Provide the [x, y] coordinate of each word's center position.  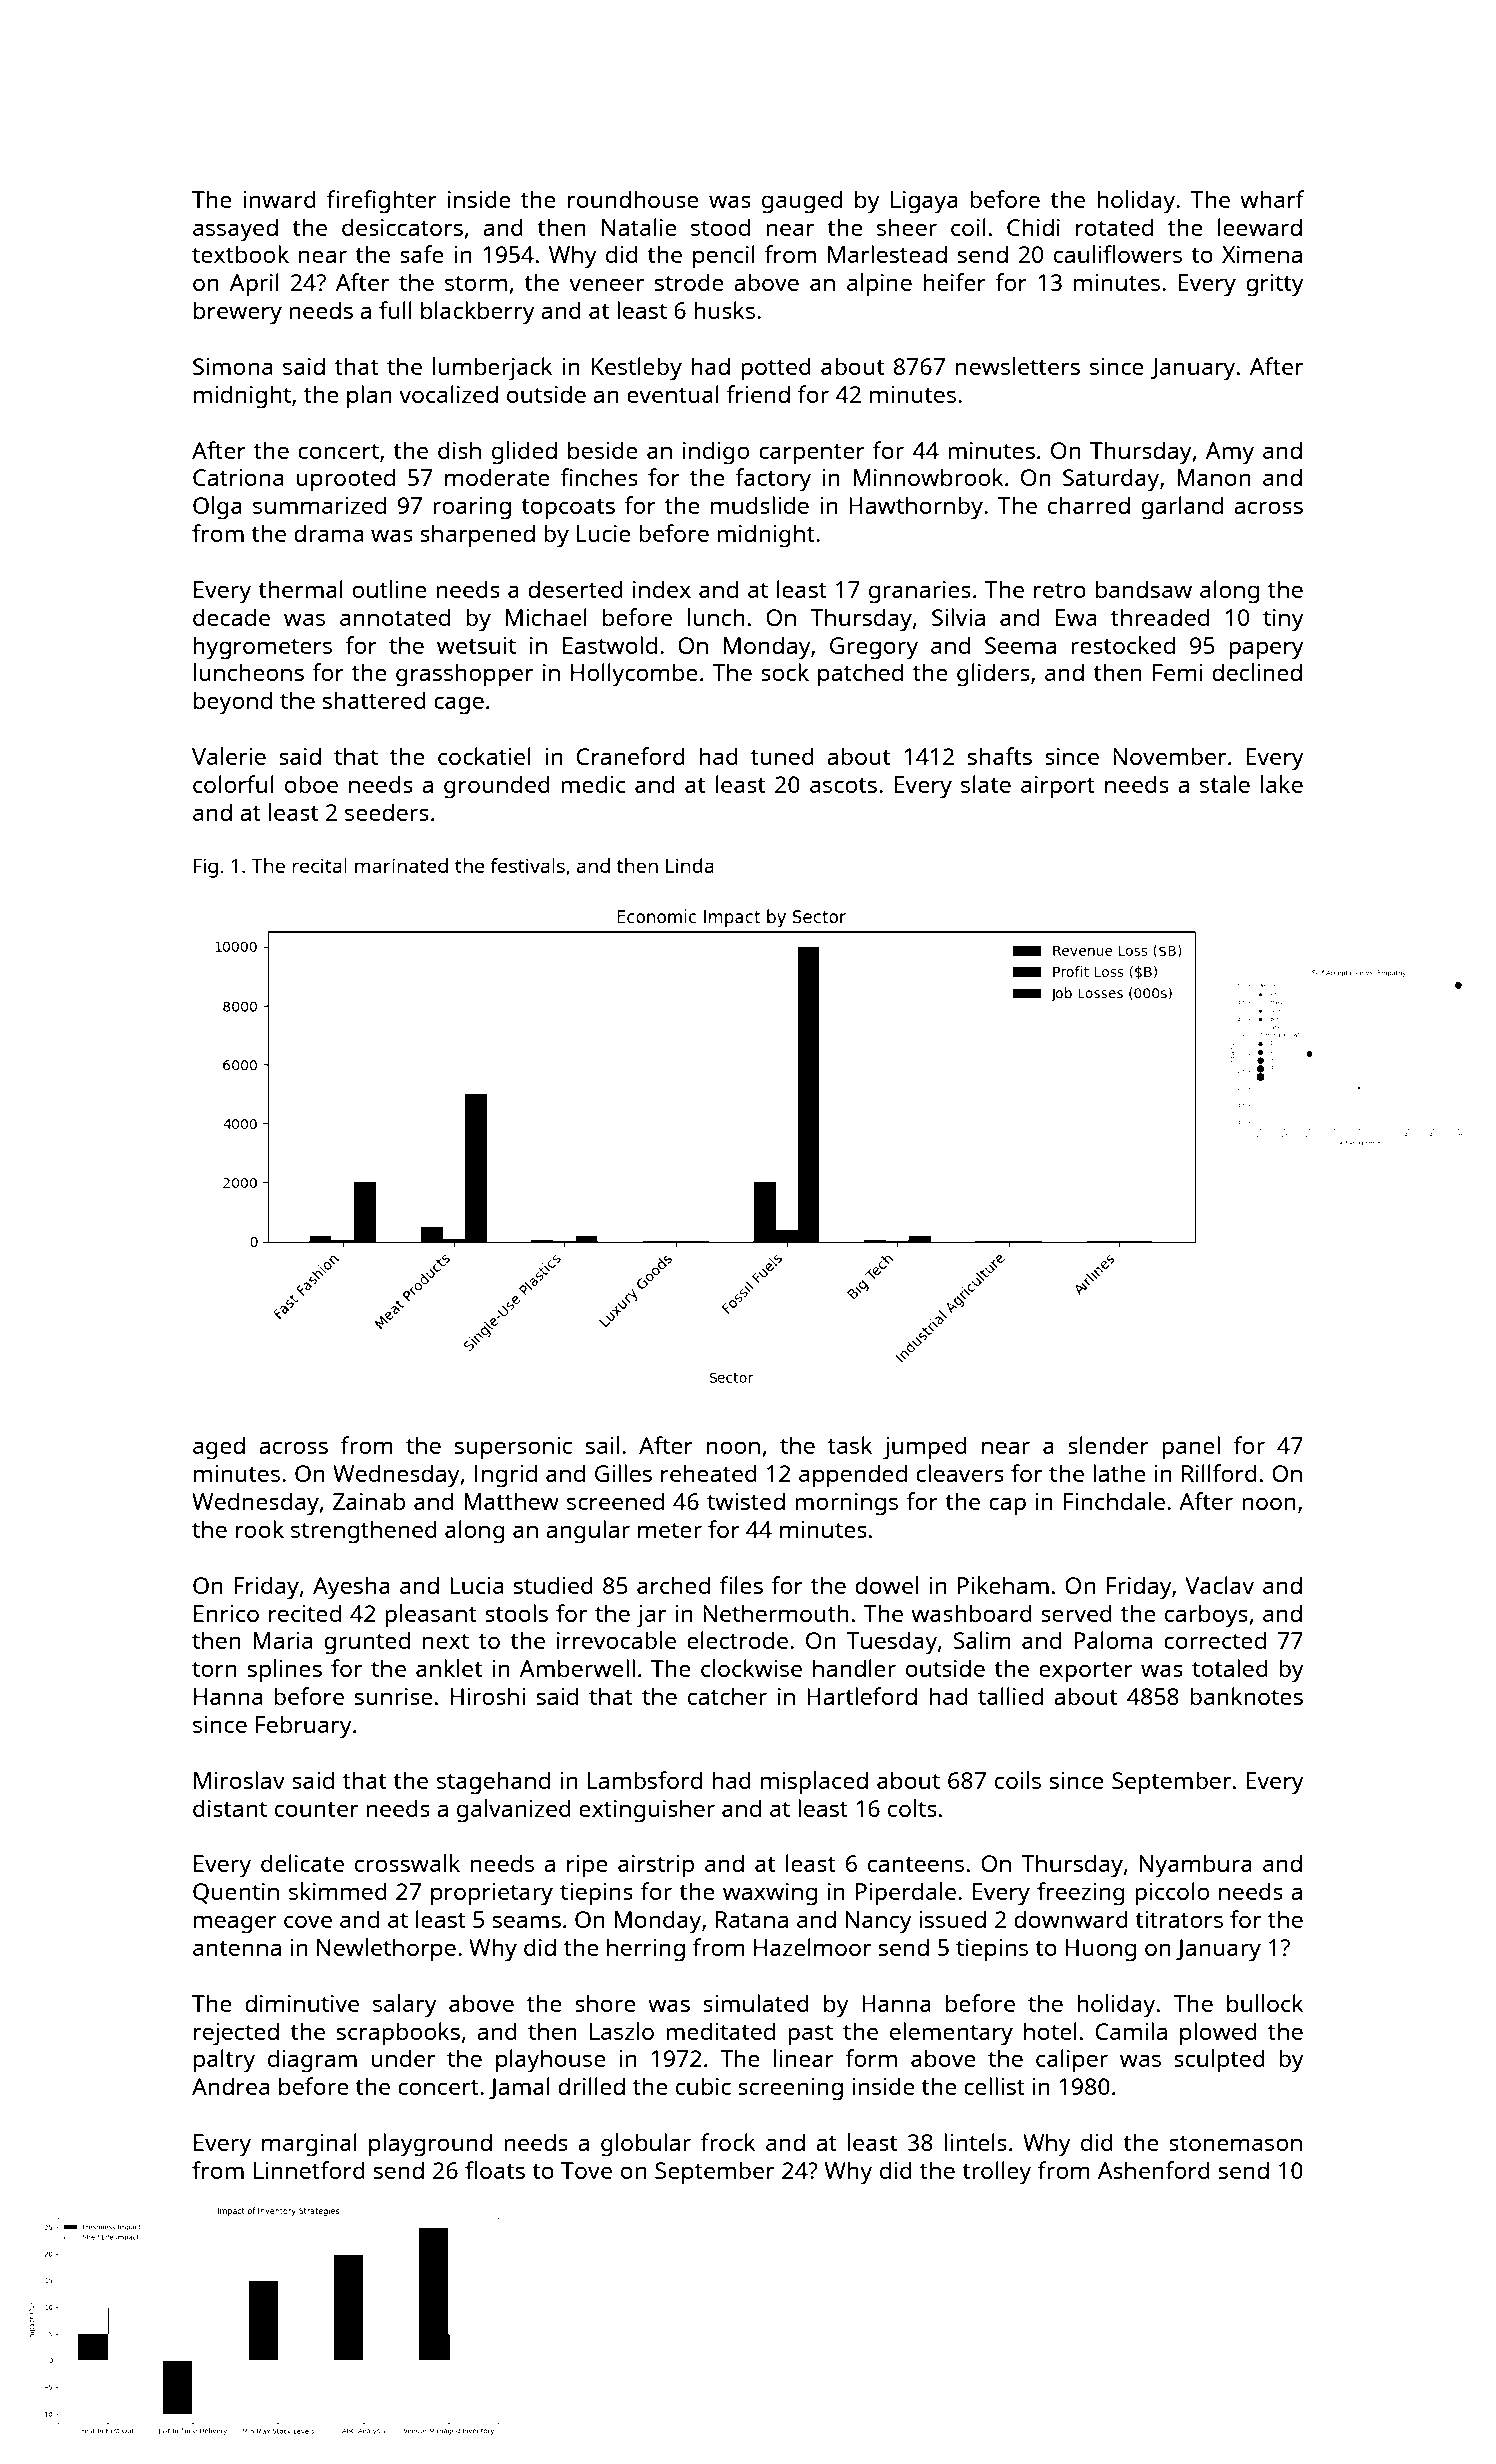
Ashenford [1154, 2170]
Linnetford [309, 2170]
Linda [690, 865]
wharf [1272, 199]
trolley [996, 2173]
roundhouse [633, 199]
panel [1191, 1448]
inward [279, 199]
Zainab [369, 1501]
